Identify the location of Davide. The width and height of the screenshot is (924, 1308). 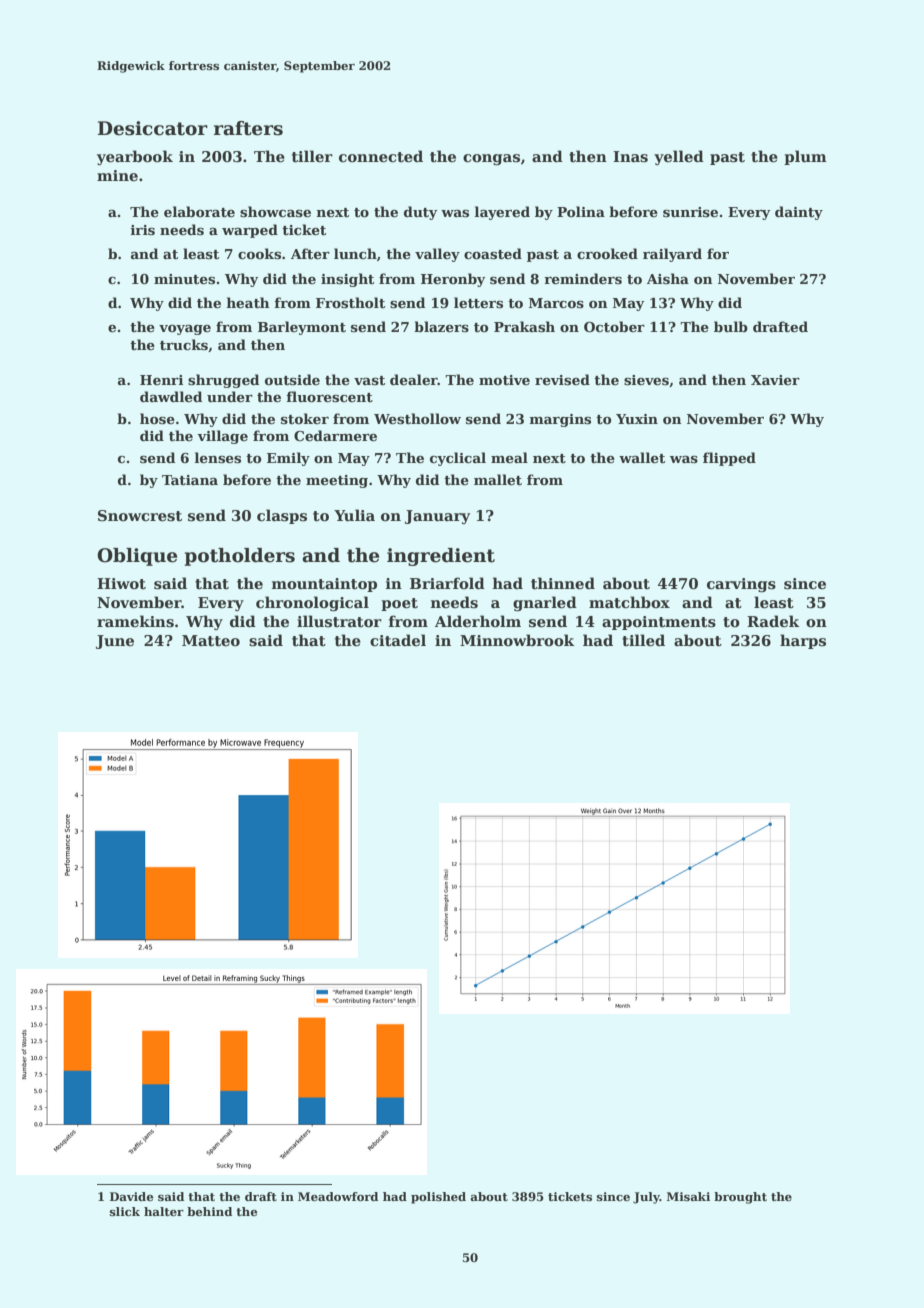
(131, 1196).
